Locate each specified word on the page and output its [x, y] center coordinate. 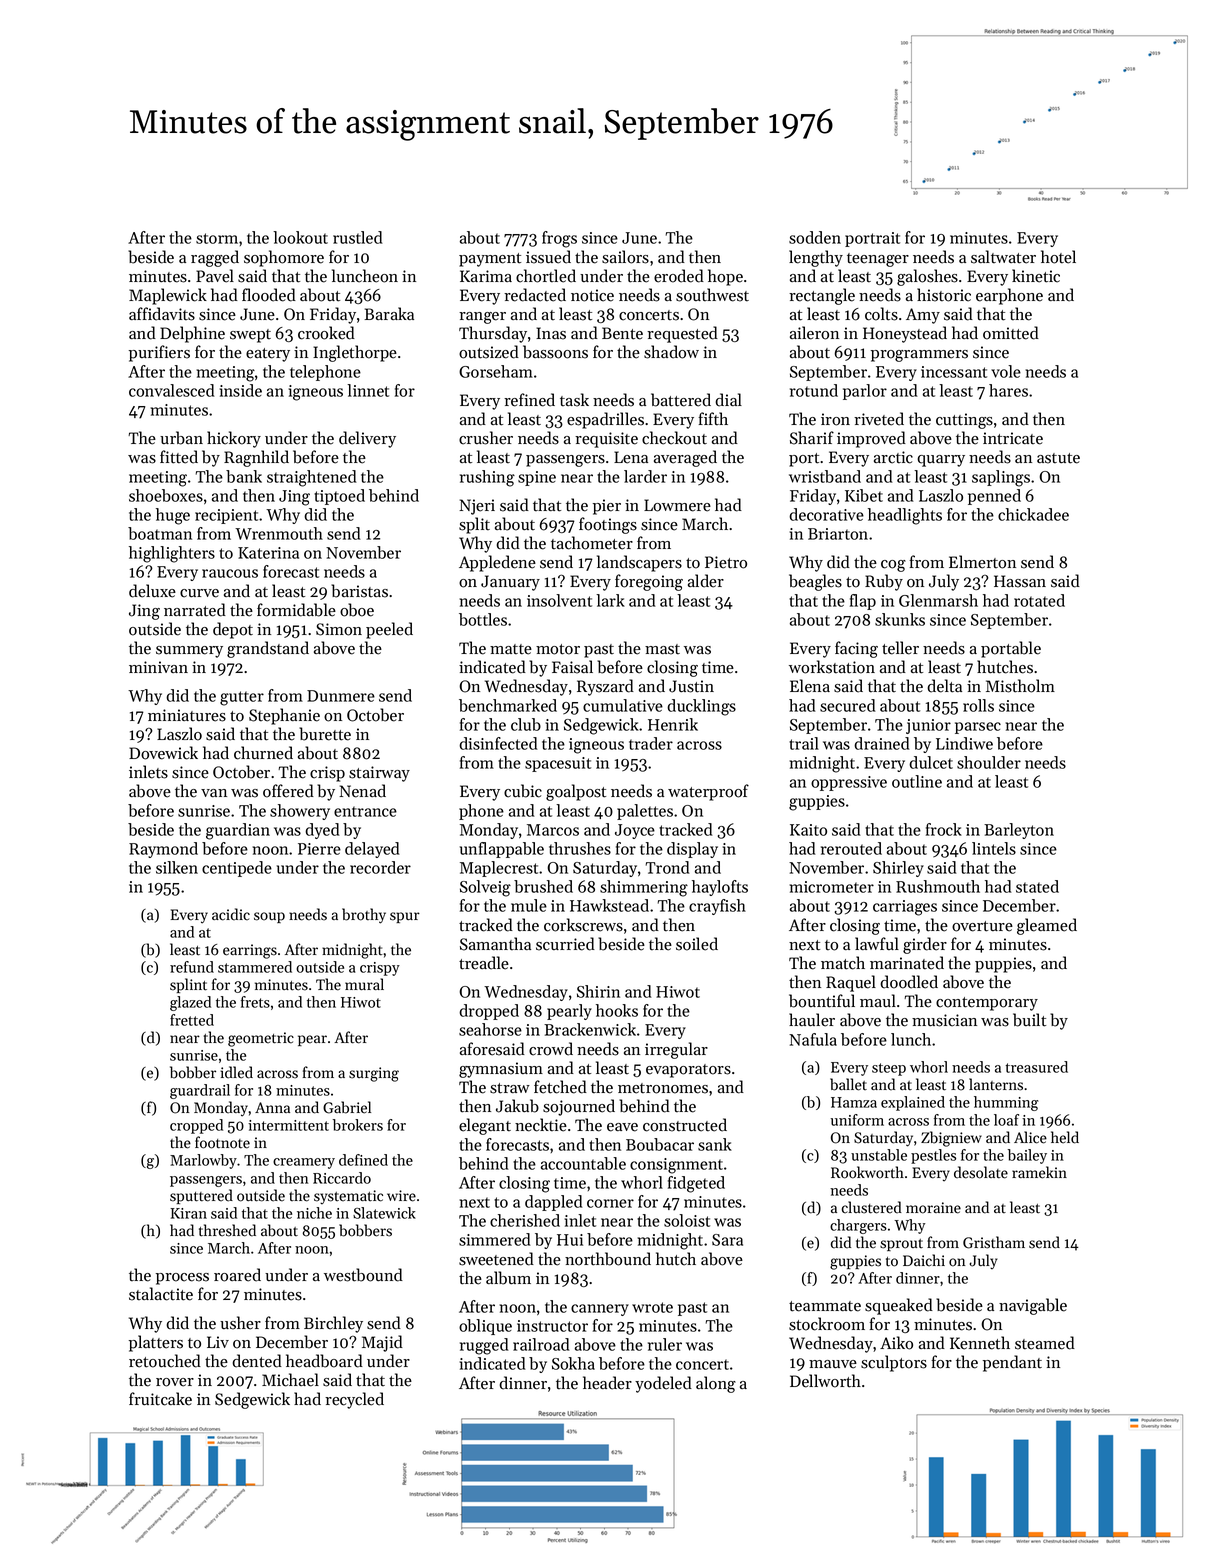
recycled [354, 1400]
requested [682, 334]
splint [188, 985]
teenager [878, 260]
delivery [367, 439]
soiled [697, 944]
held [1065, 1137]
